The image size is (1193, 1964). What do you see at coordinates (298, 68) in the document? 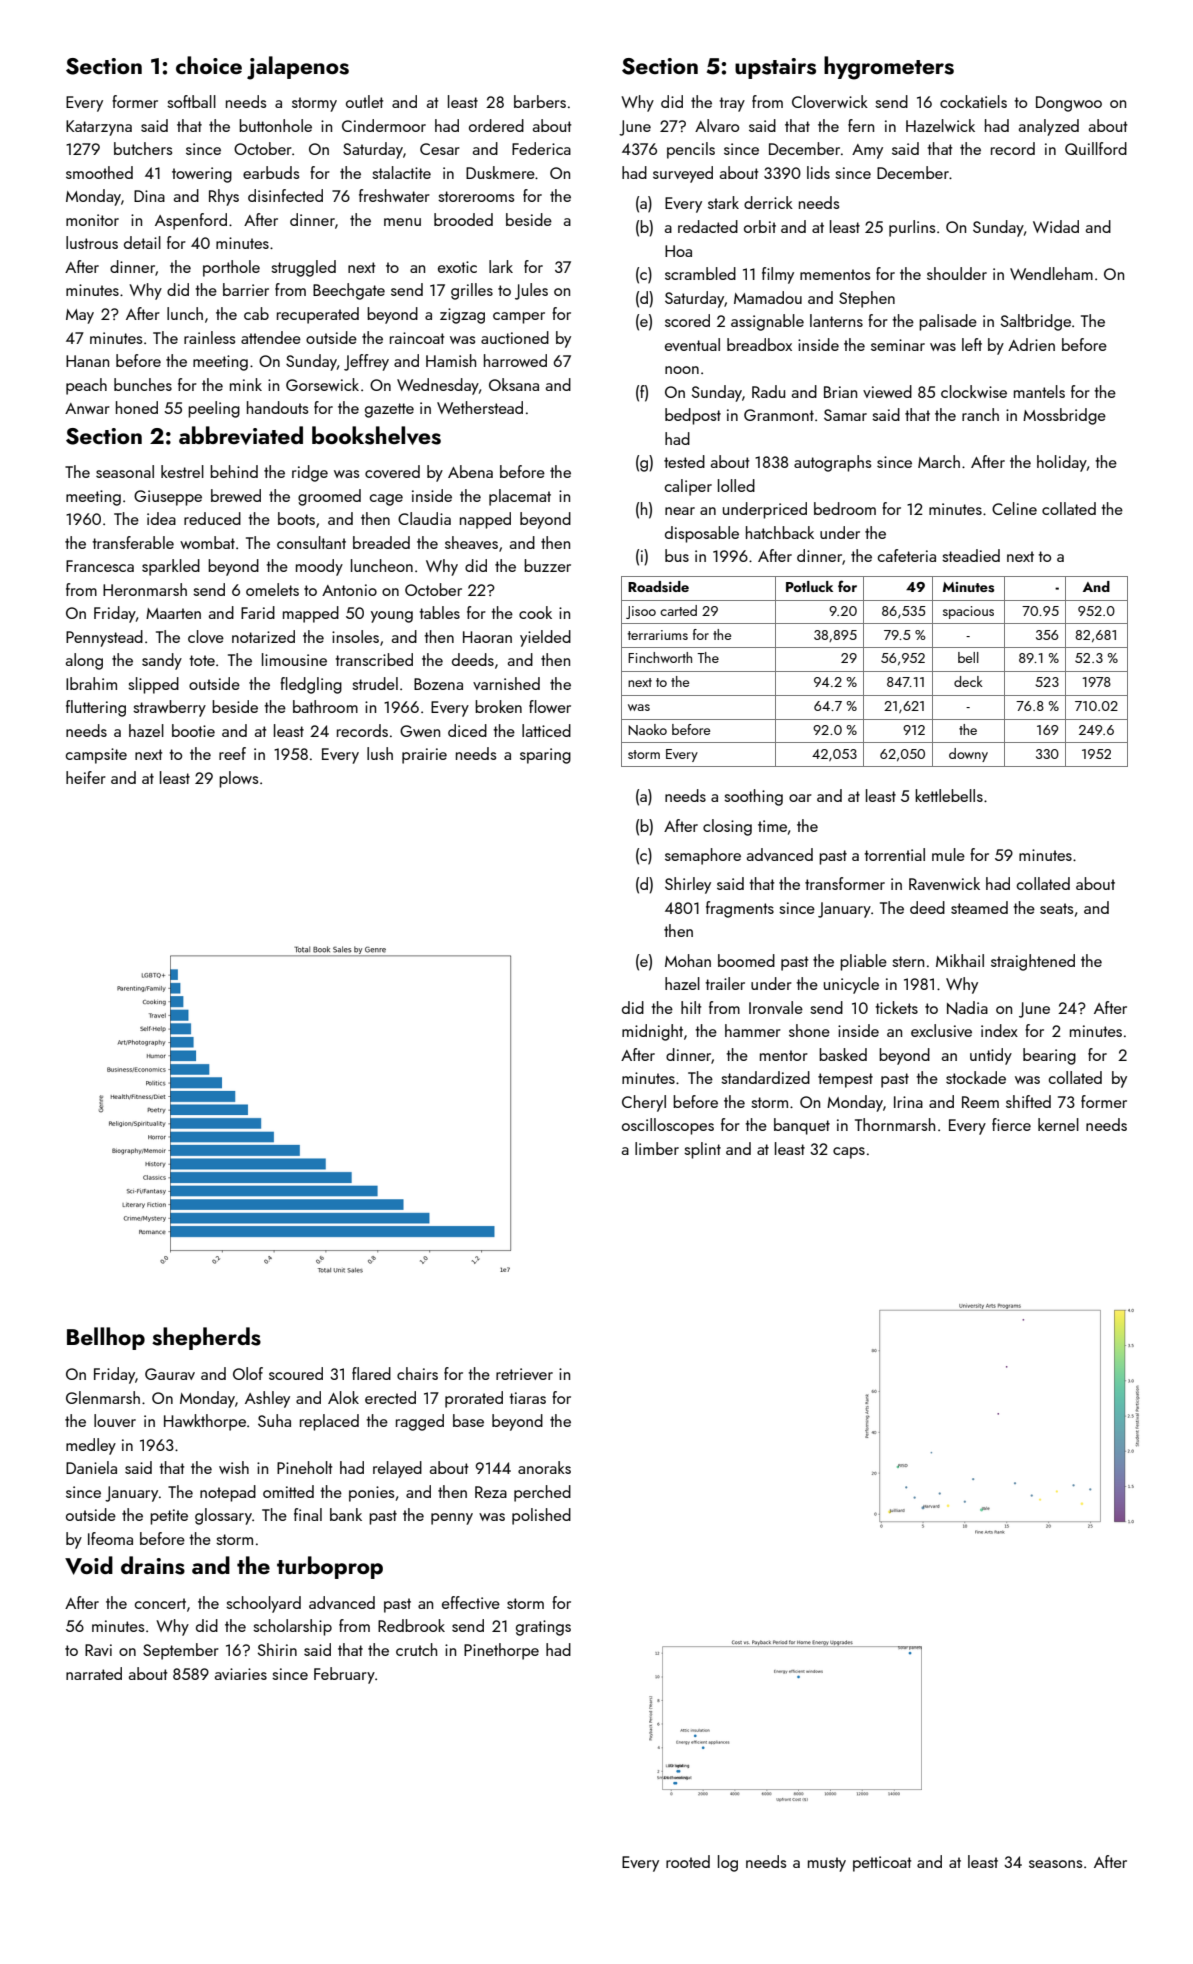
I see `jalapenos` at bounding box center [298, 68].
